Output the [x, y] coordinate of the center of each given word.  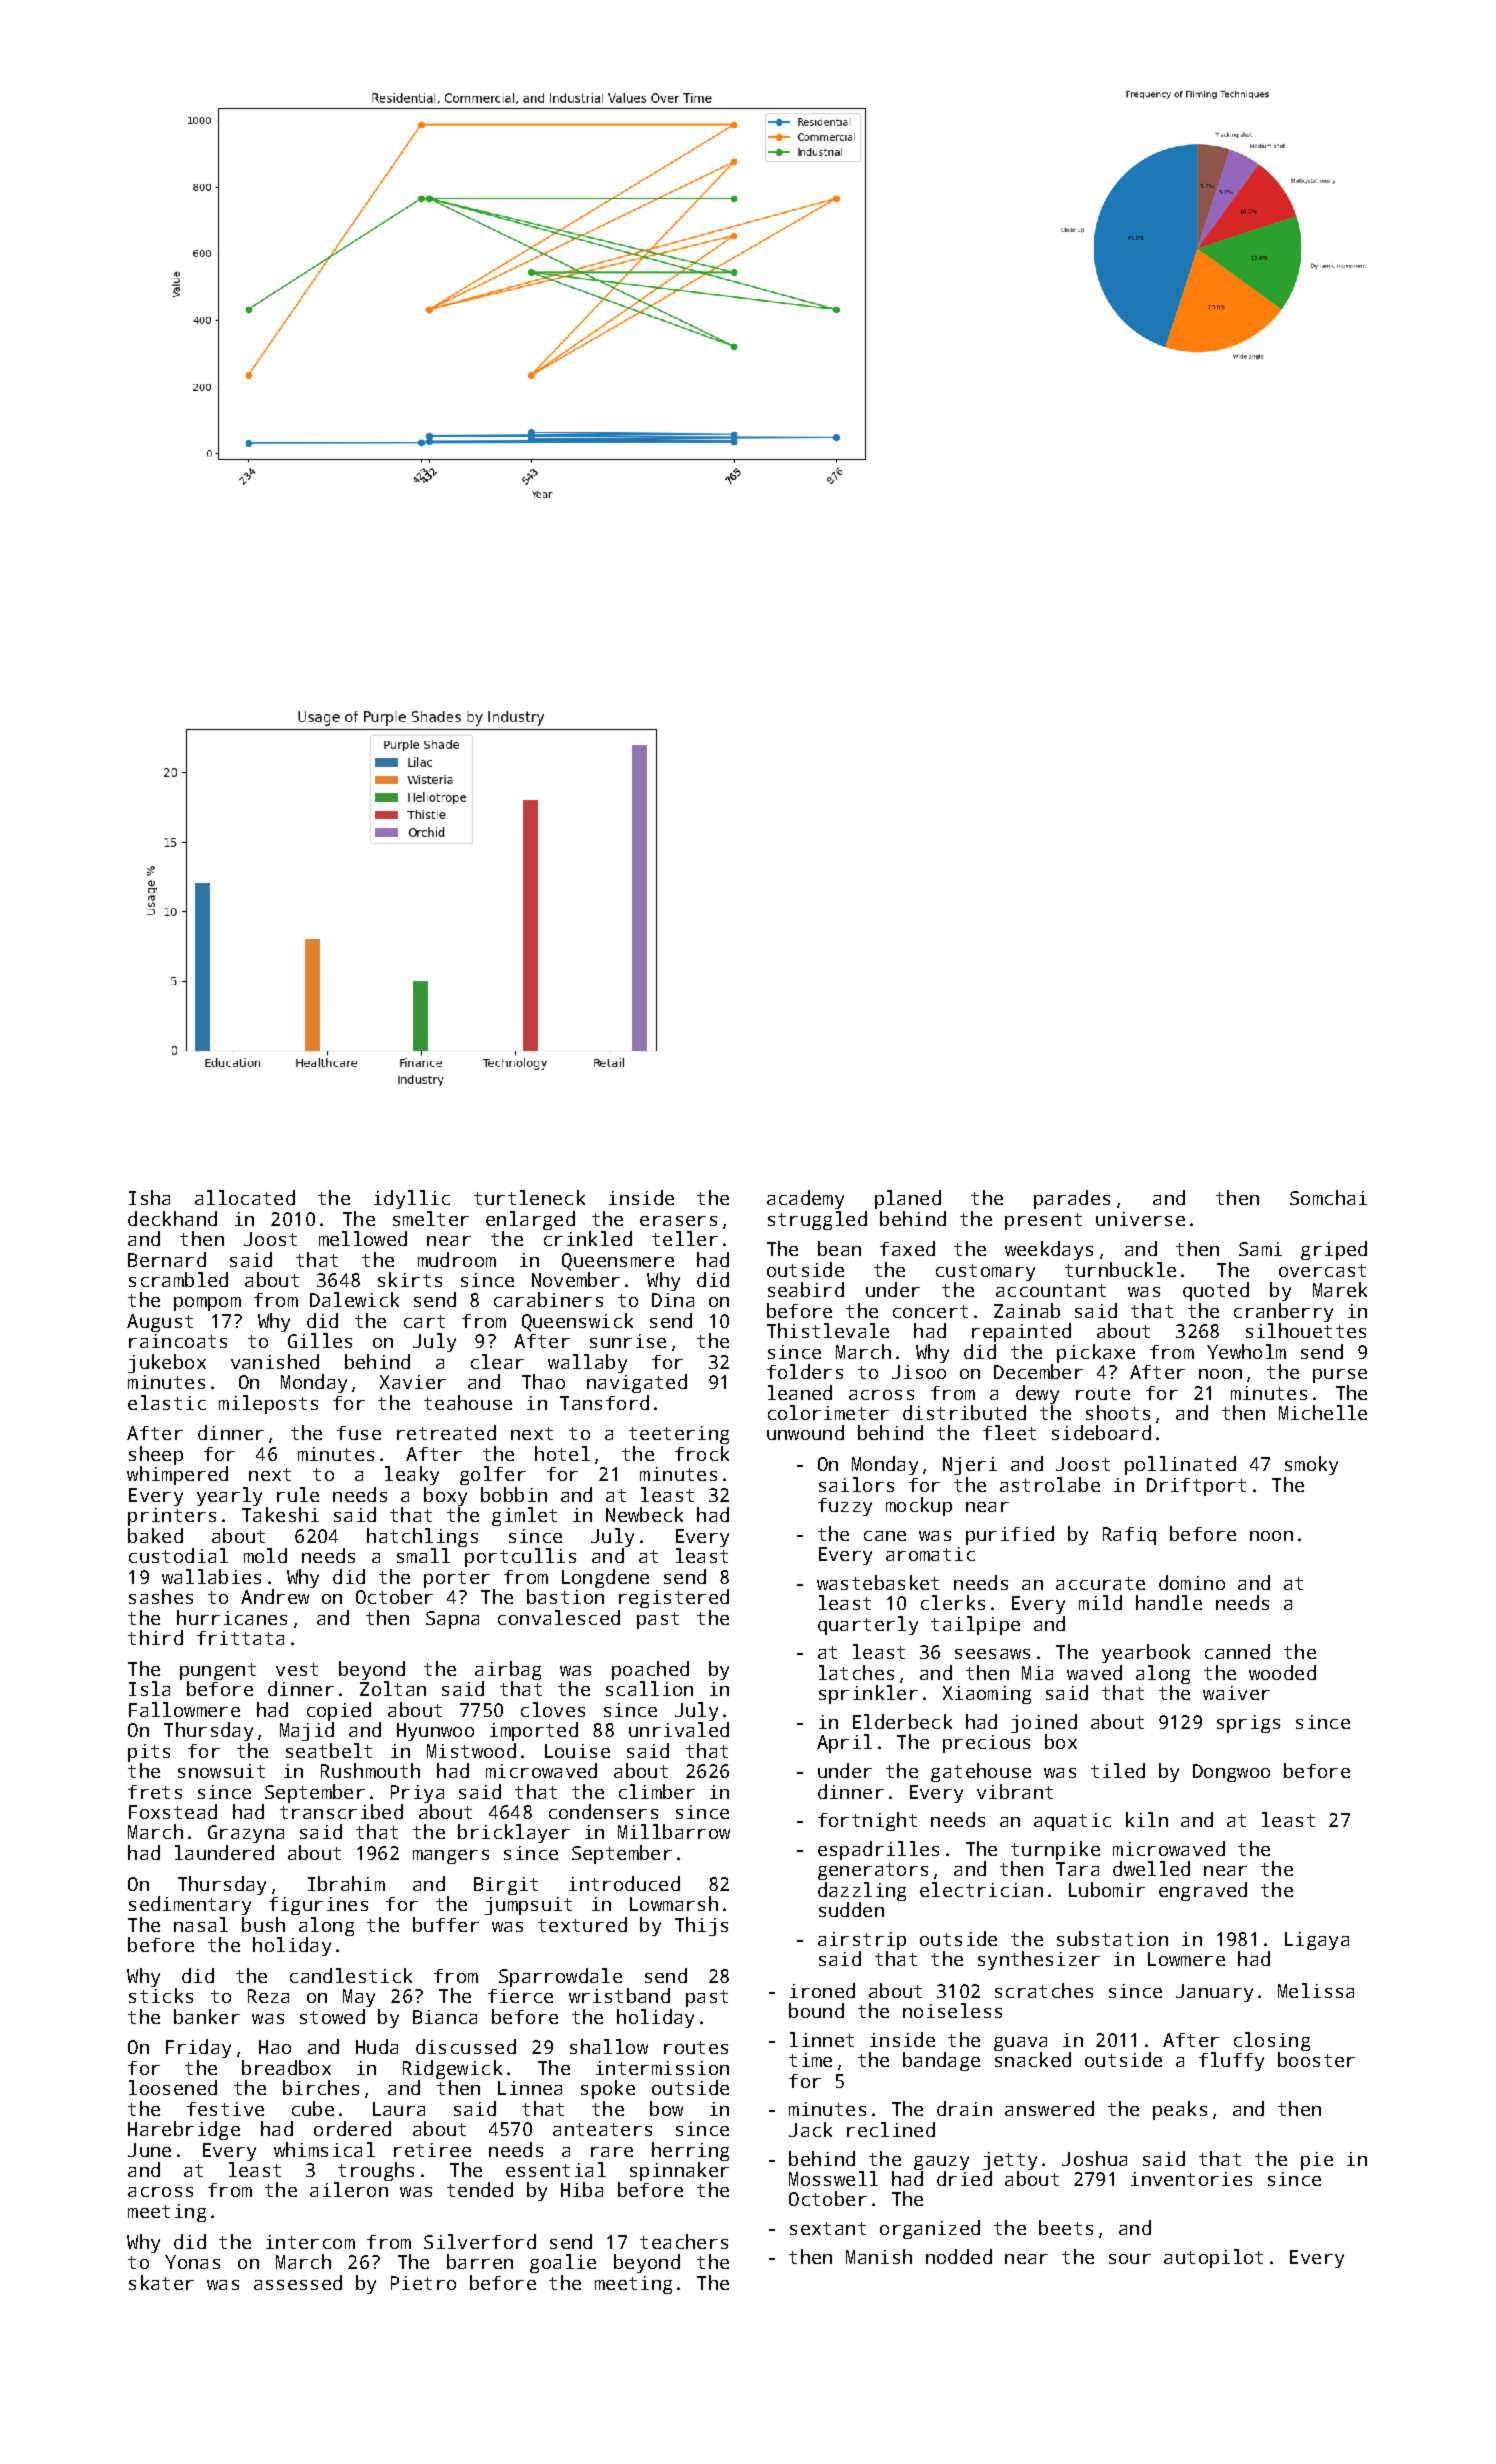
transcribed [341, 1811]
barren [480, 2261]
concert [930, 1311]
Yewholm [1246, 1351]
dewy [1037, 1394]
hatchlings [422, 1537]
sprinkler [868, 1694]
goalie [563, 2263]
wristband [619, 1995]
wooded [1282, 1672]
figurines [318, 1906]
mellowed [363, 1238]
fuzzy [845, 1507]
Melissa [1316, 1990]
